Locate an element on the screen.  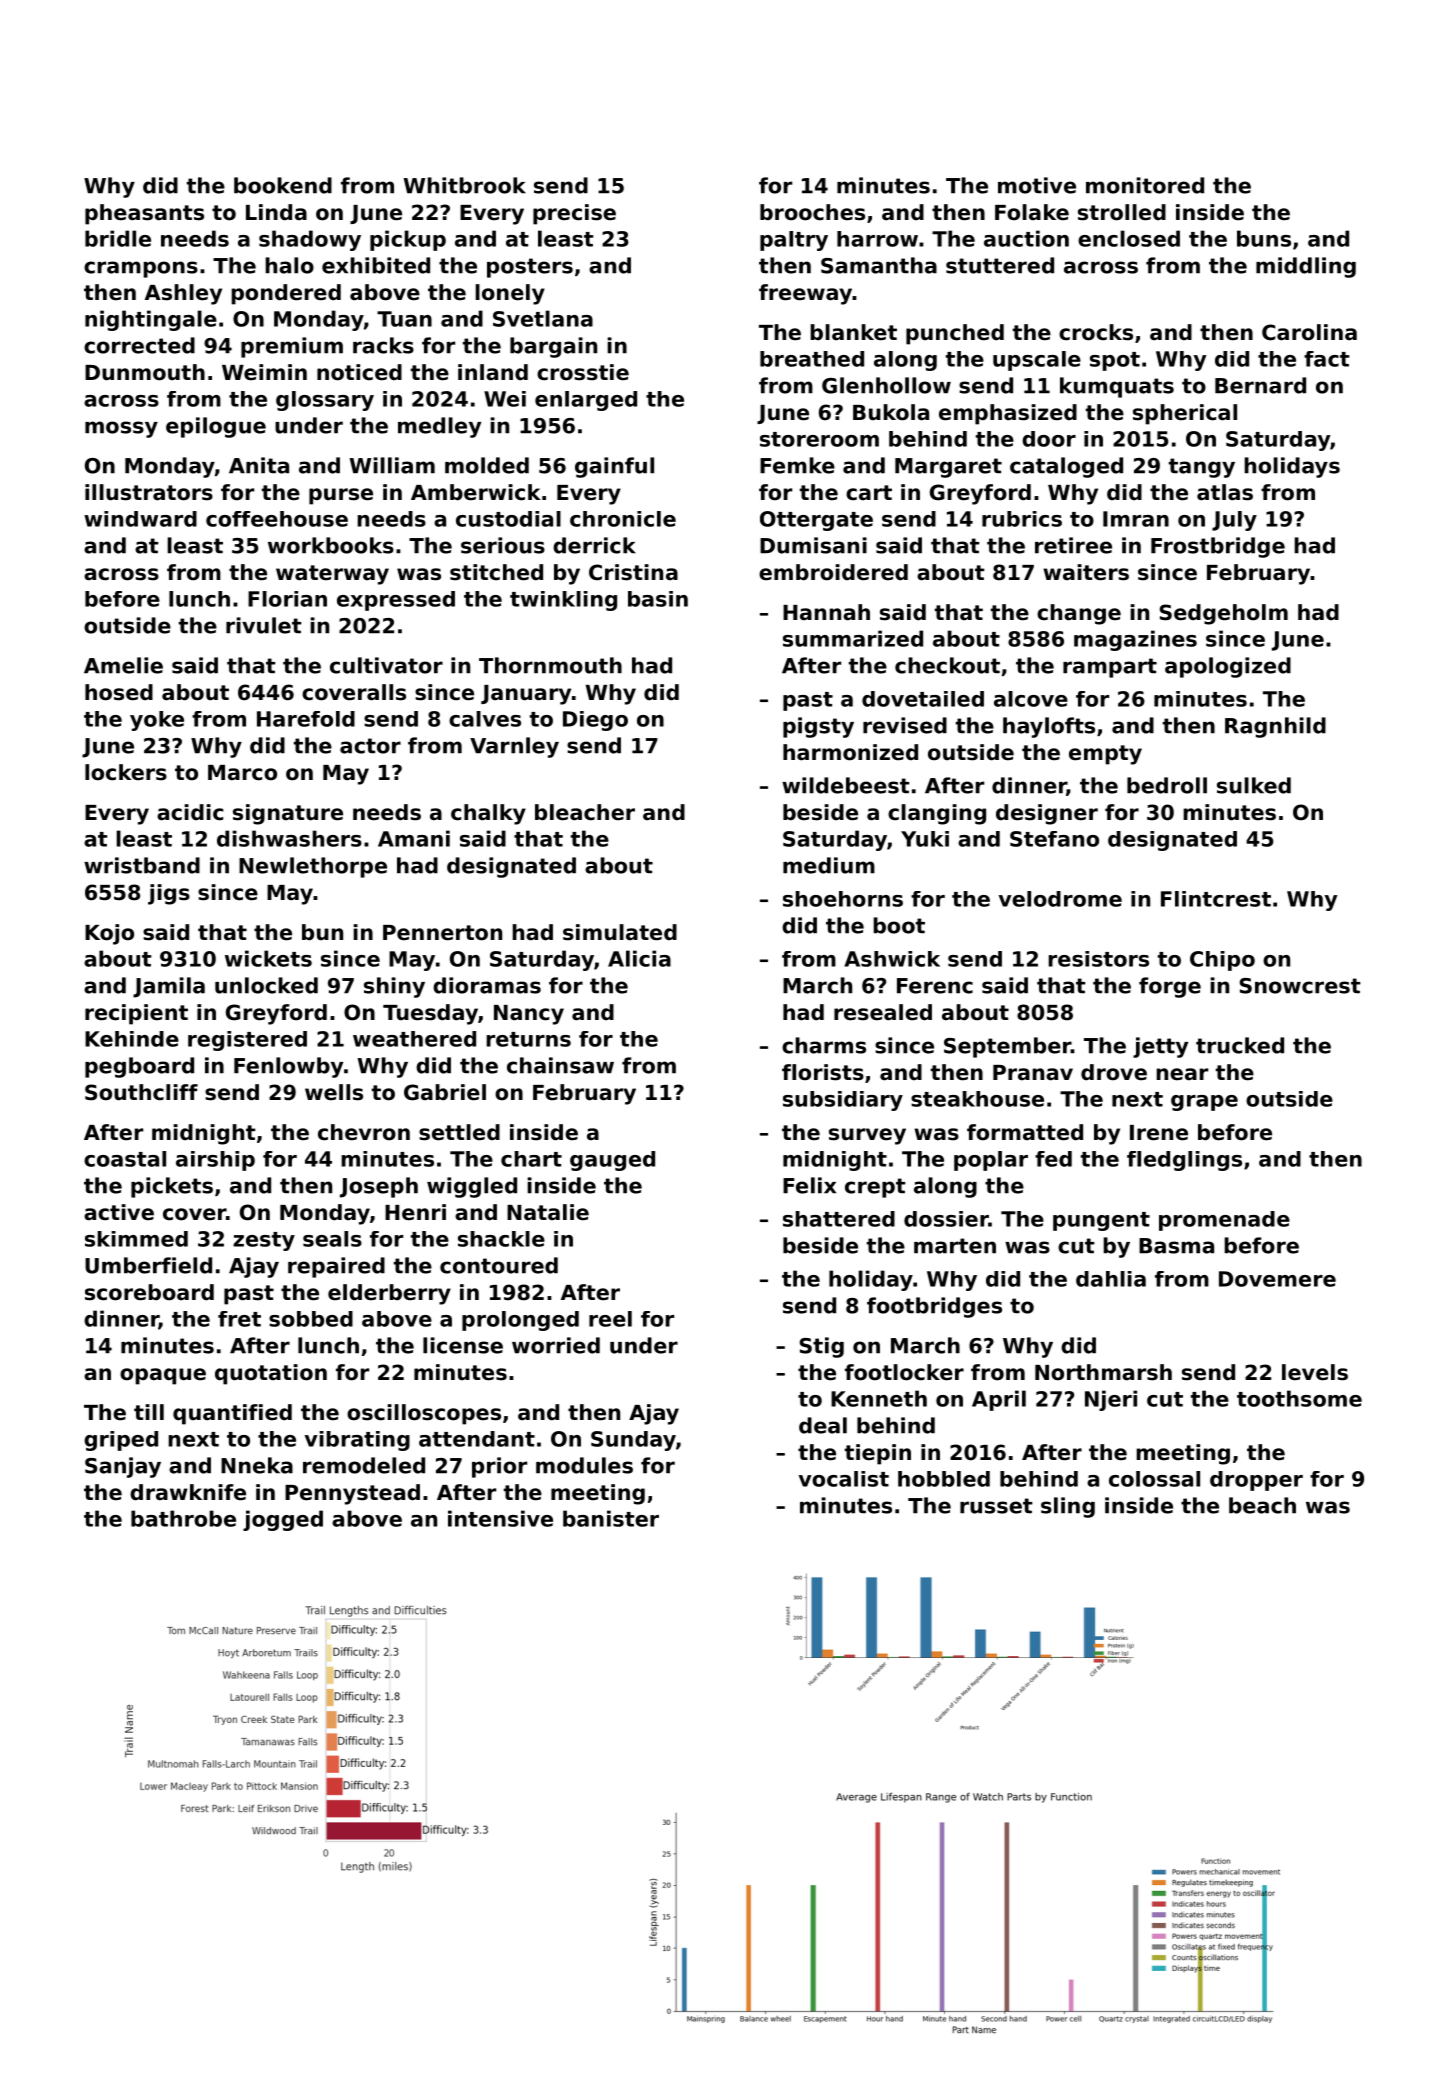
banister is located at coordinates (611, 1518).
